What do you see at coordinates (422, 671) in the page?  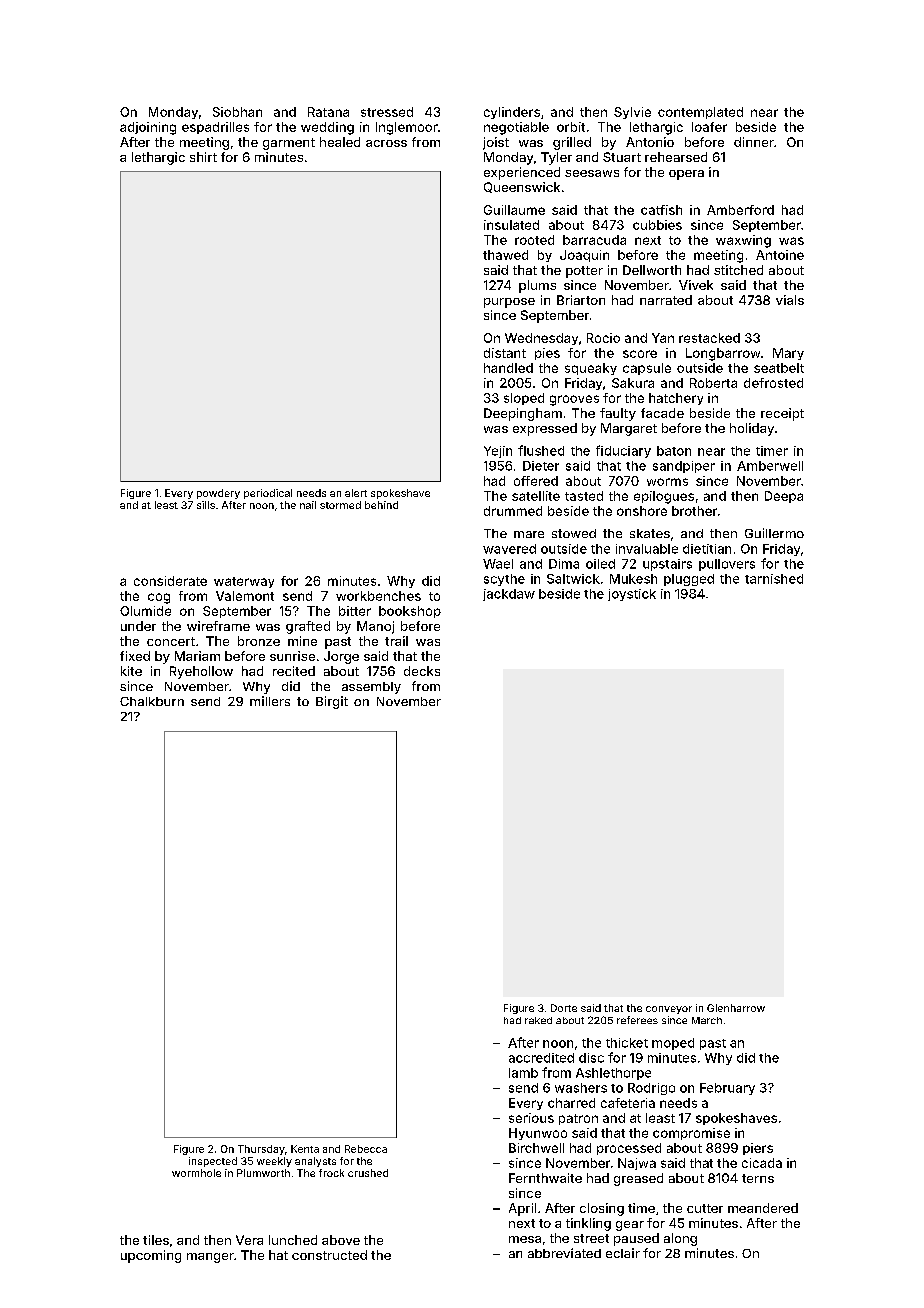 I see `decks` at bounding box center [422, 671].
